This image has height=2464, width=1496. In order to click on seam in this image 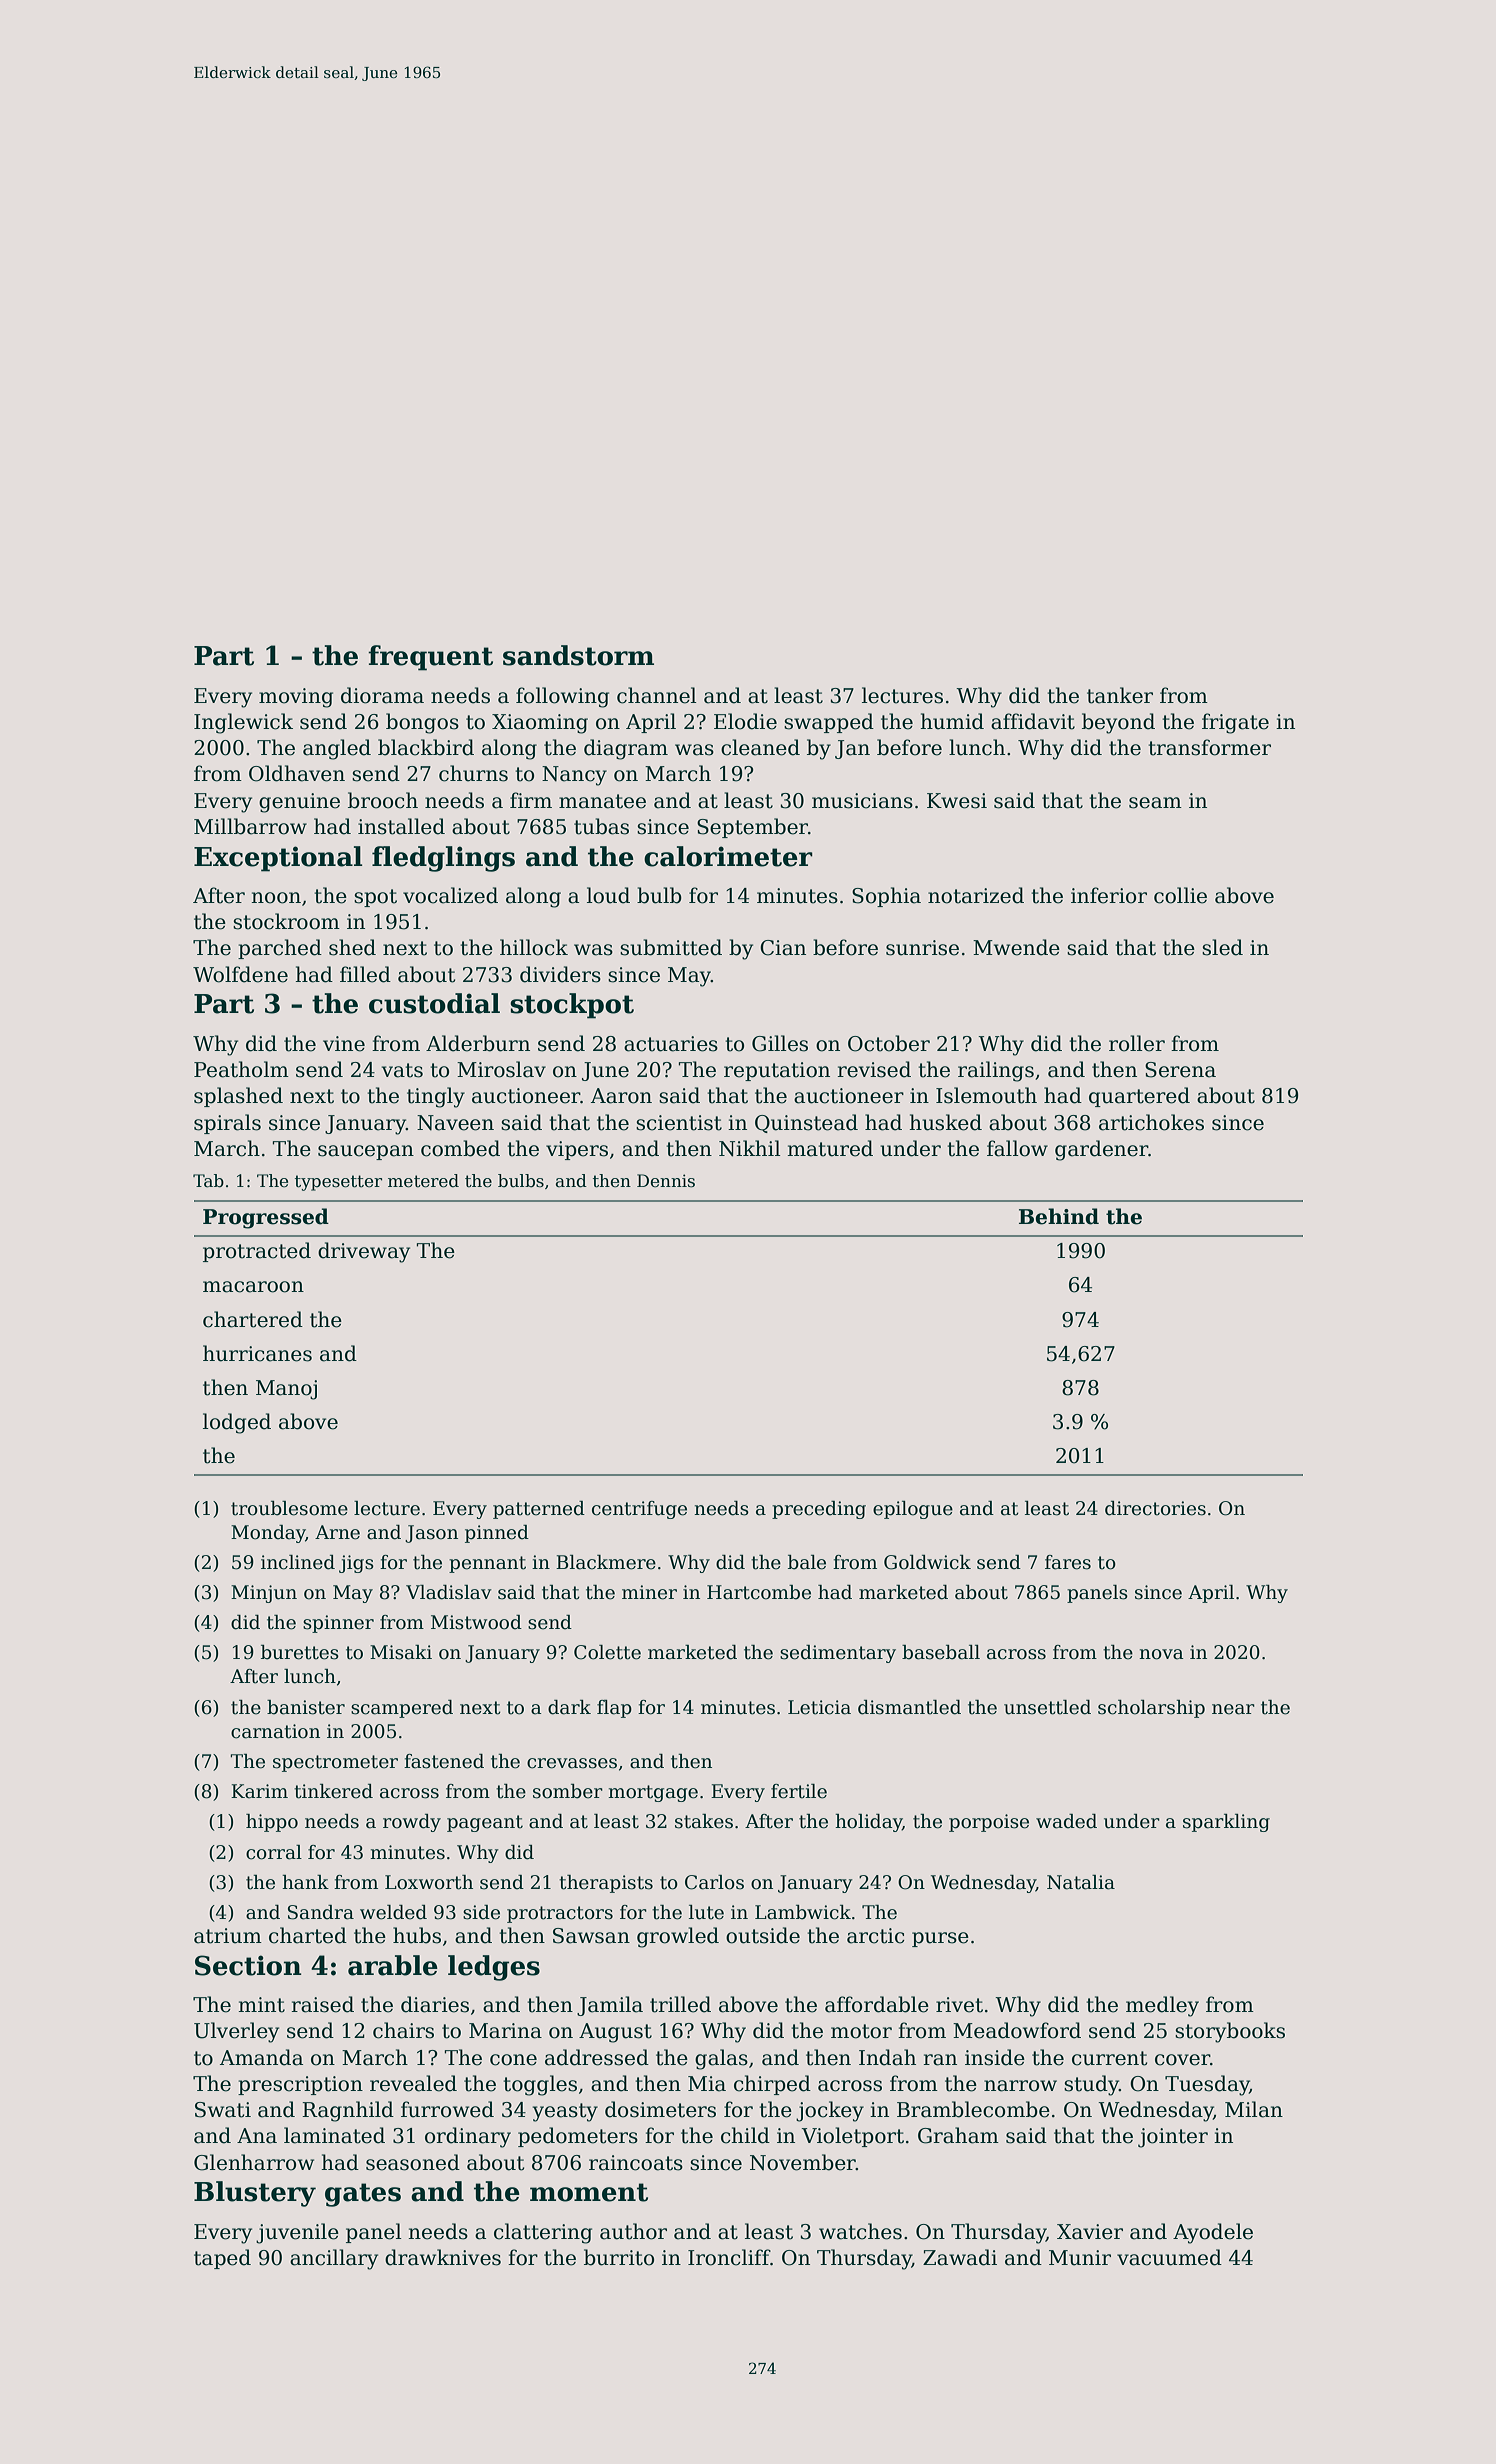, I will do `click(1155, 803)`.
